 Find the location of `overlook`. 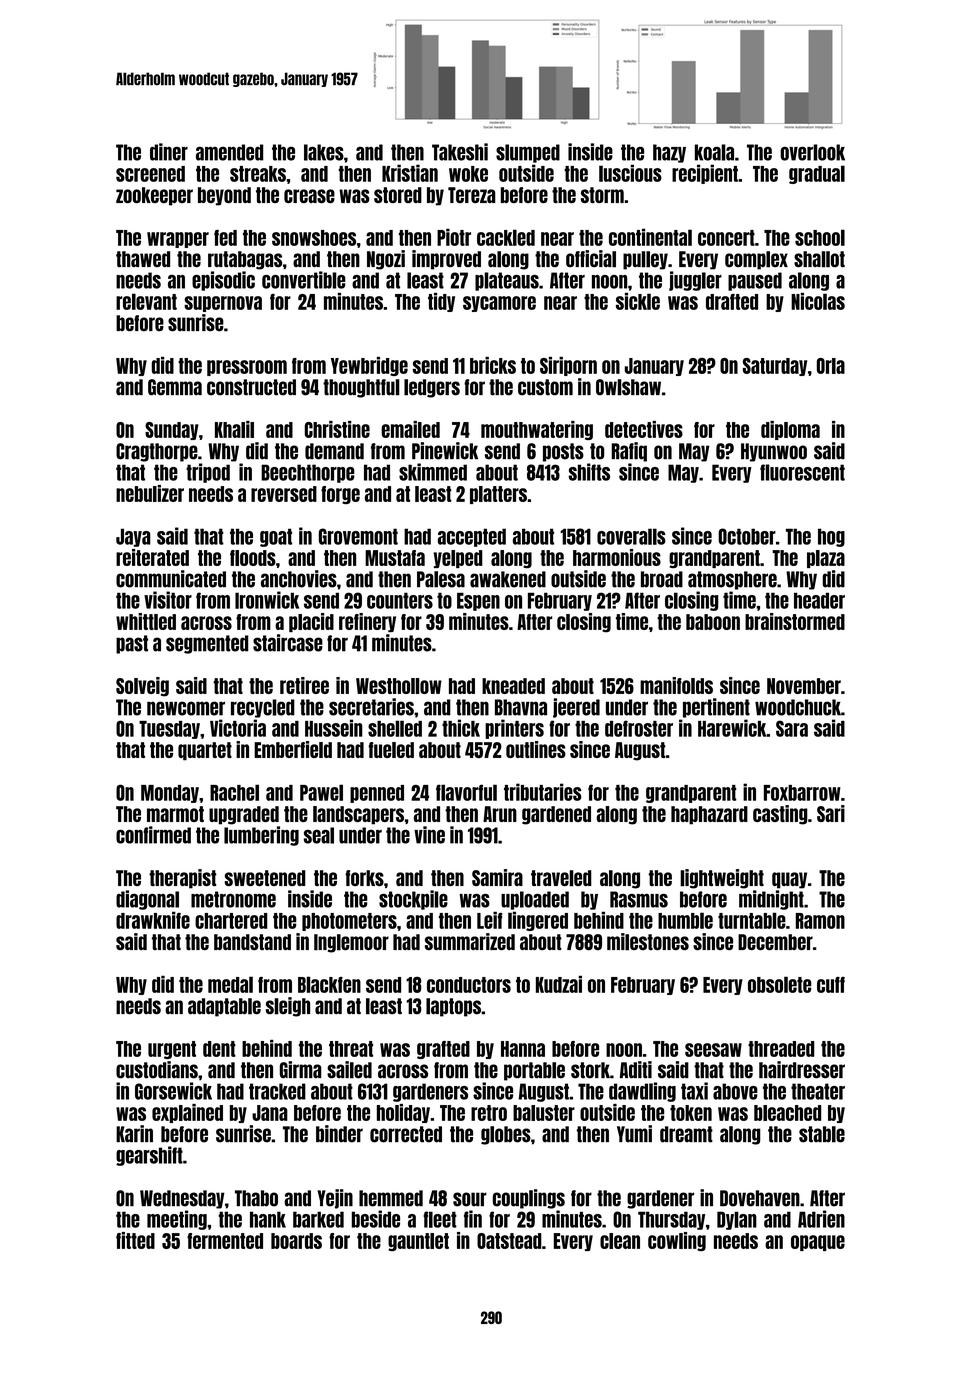

overlook is located at coordinates (812, 152).
